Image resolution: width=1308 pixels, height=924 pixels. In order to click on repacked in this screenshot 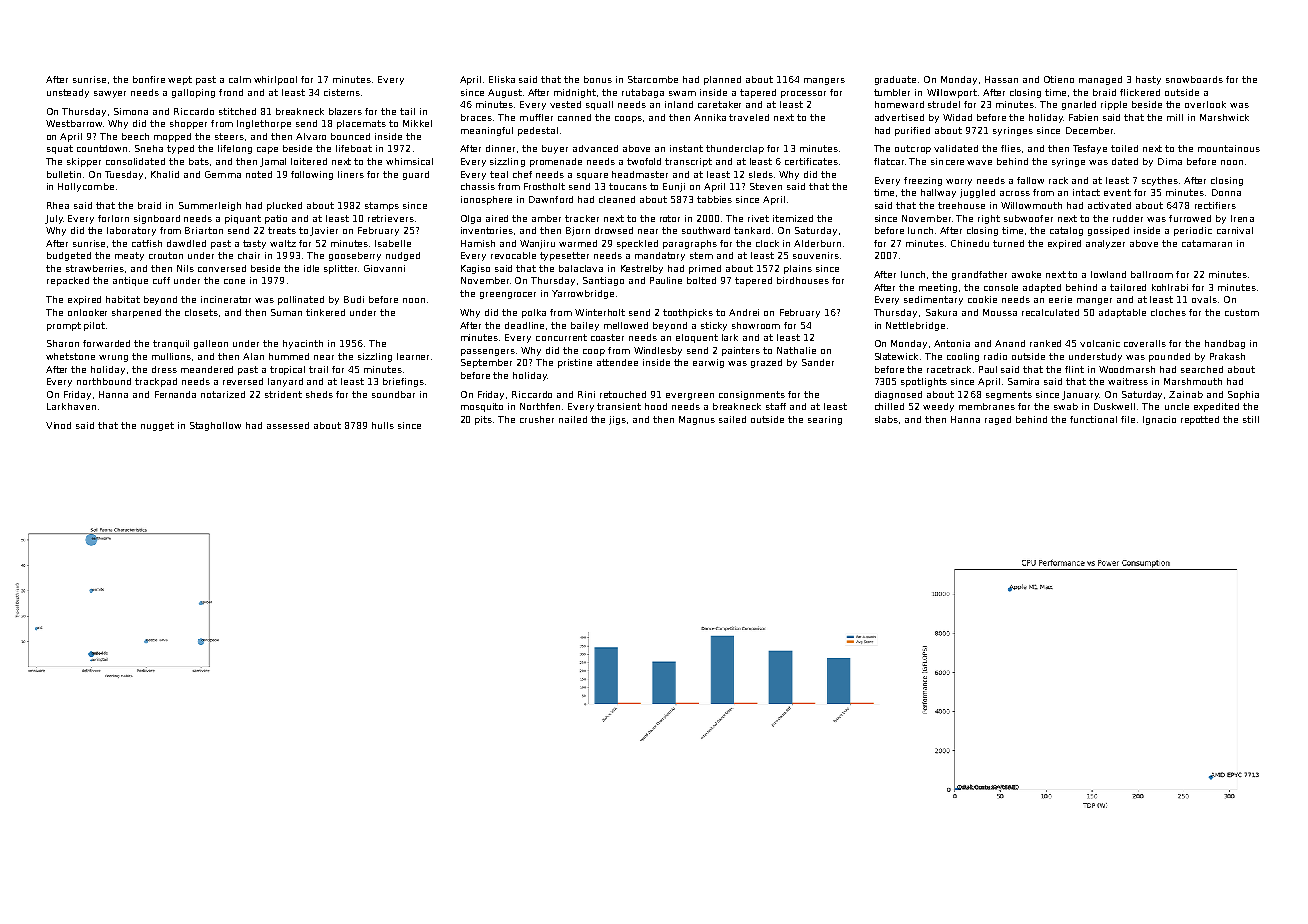, I will do `click(68, 281)`.
